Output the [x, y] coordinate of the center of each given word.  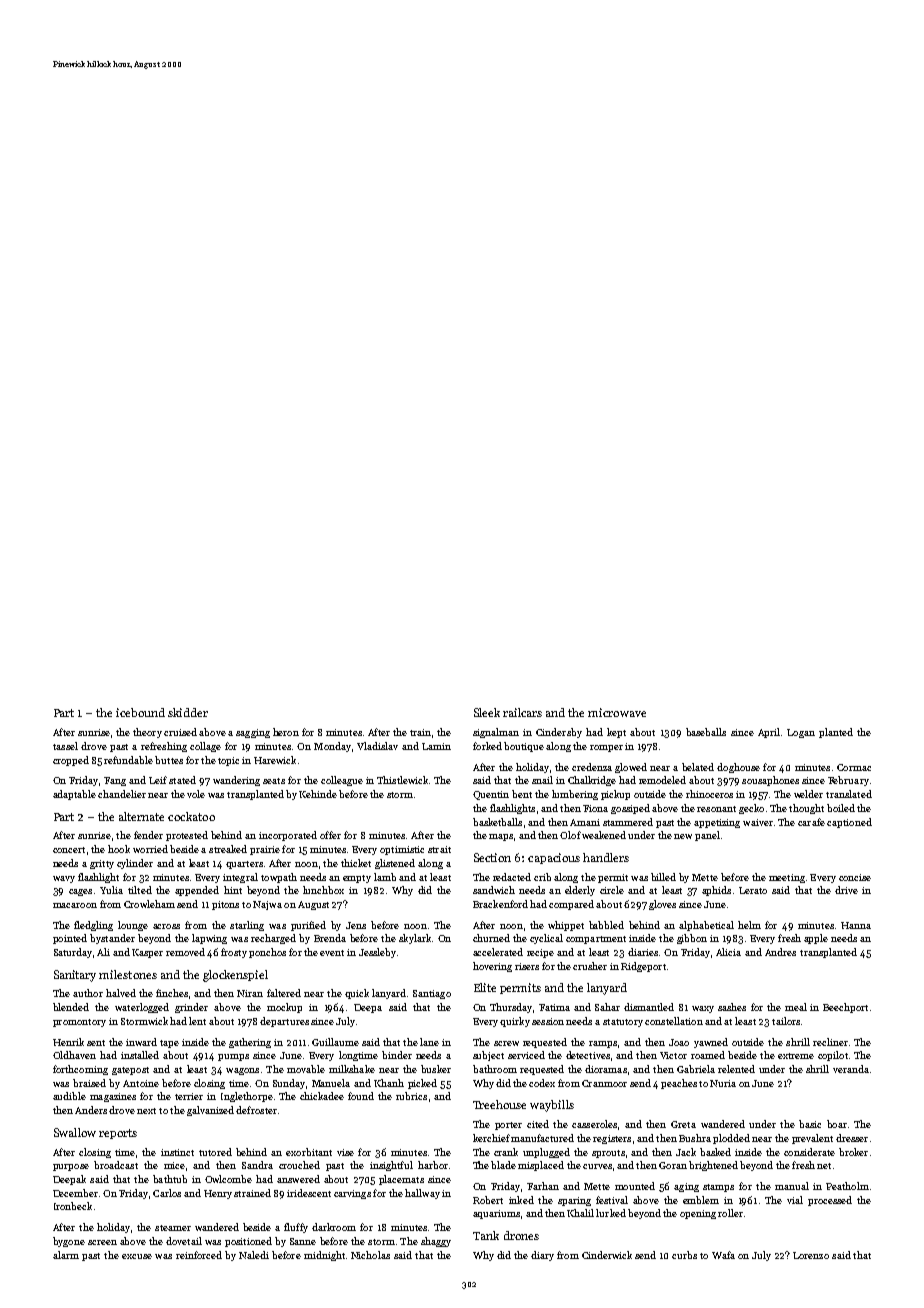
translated [849, 794]
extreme [796, 1056]
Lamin [436, 746]
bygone [69, 1242]
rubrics [411, 1096]
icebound [140, 712]
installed [140, 1055]
